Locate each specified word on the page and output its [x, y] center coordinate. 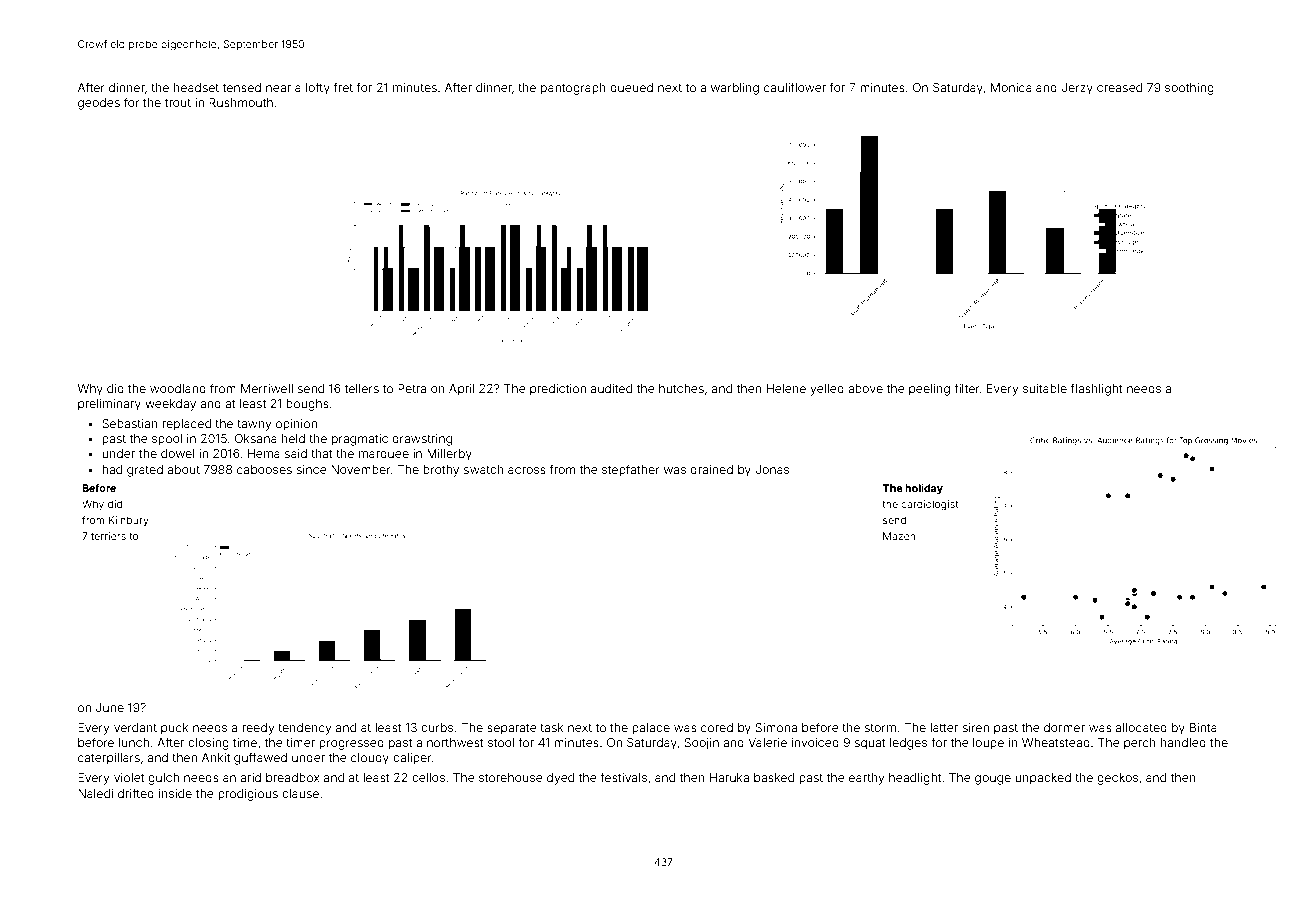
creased [1119, 87]
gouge [993, 780]
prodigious [248, 795]
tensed [242, 87]
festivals [623, 777]
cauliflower [795, 87]
